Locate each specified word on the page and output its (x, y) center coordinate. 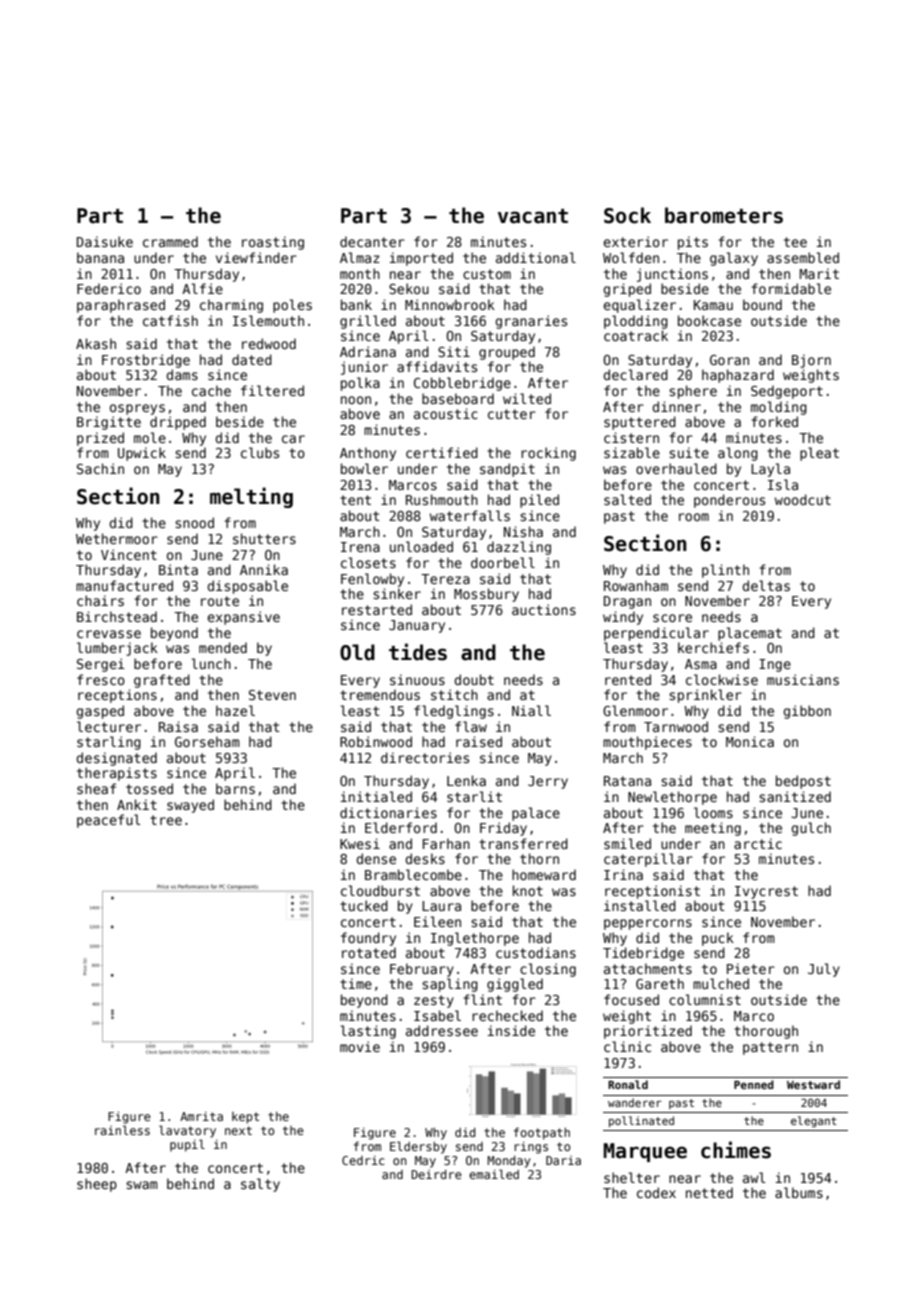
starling (109, 743)
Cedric (363, 1160)
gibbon (807, 712)
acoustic (446, 413)
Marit (819, 273)
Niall (531, 710)
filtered (272, 390)
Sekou (409, 288)
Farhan (446, 843)
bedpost (803, 782)
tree (166, 820)
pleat (819, 454)
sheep (97, 1185)
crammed (170, 241)
